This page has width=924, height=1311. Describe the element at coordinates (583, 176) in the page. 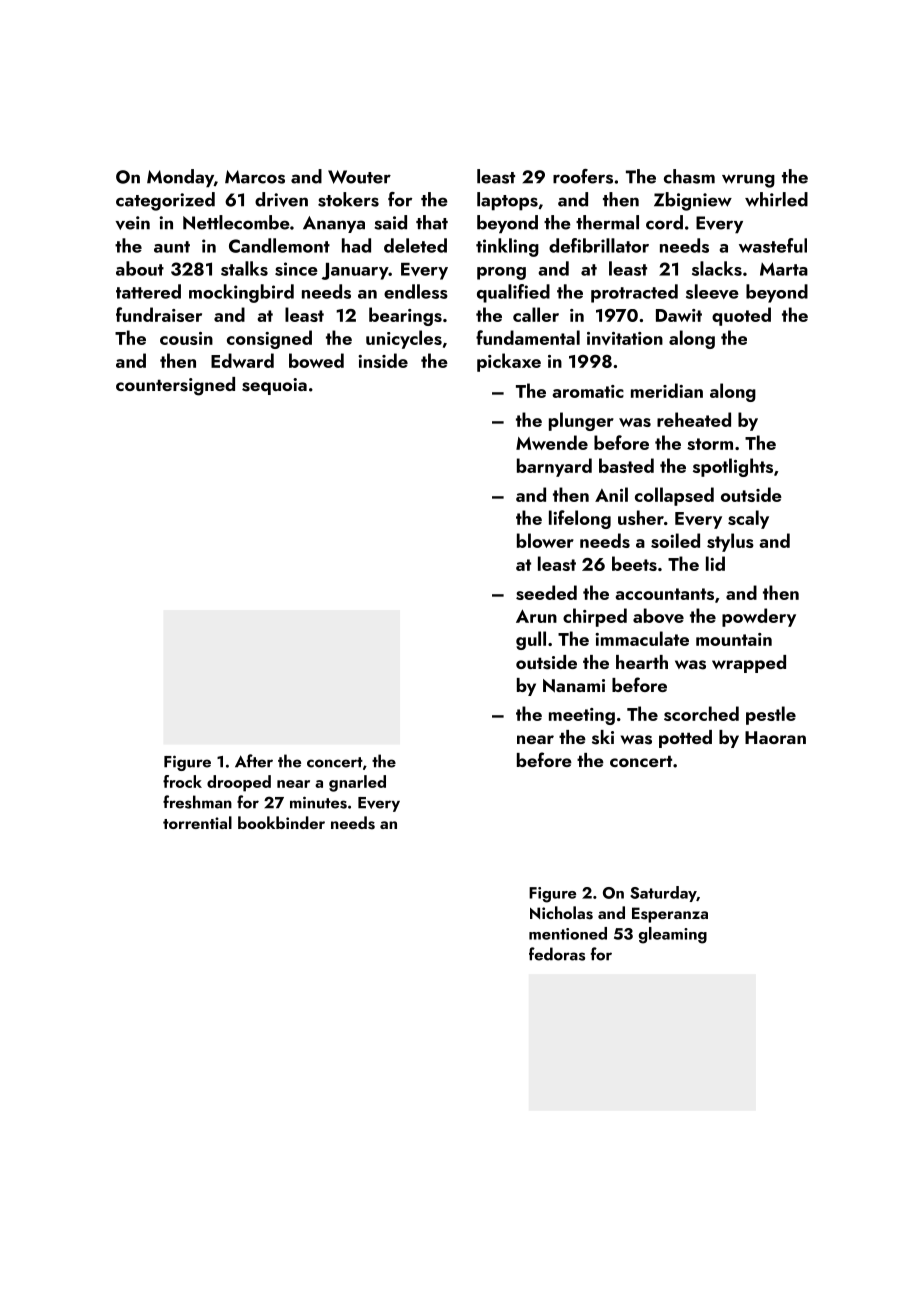

I see `roofers` at that location.
